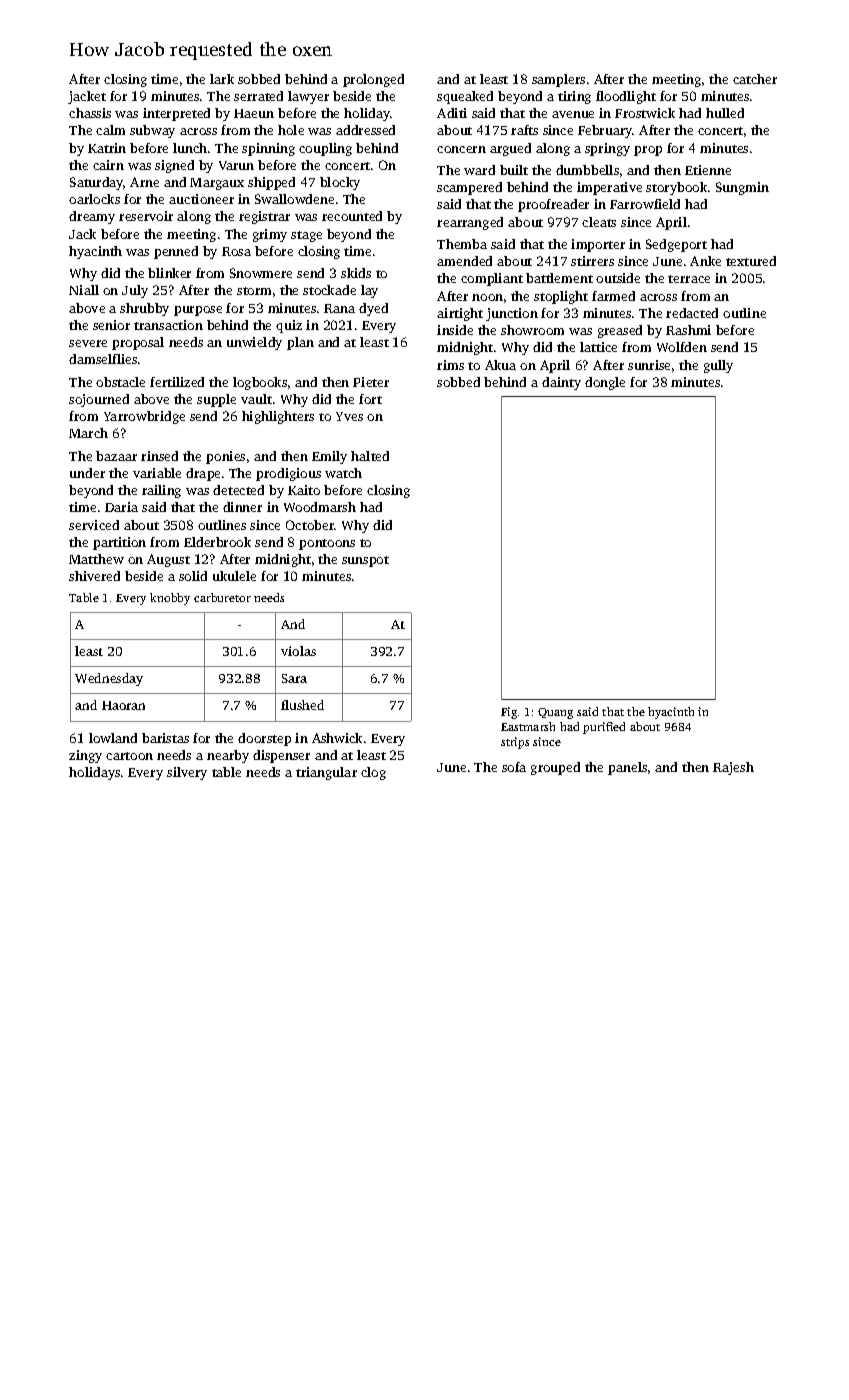  What do you see at coordinates (370, 399) in the image?
I see `fort` at bounding box center [370, 399].
